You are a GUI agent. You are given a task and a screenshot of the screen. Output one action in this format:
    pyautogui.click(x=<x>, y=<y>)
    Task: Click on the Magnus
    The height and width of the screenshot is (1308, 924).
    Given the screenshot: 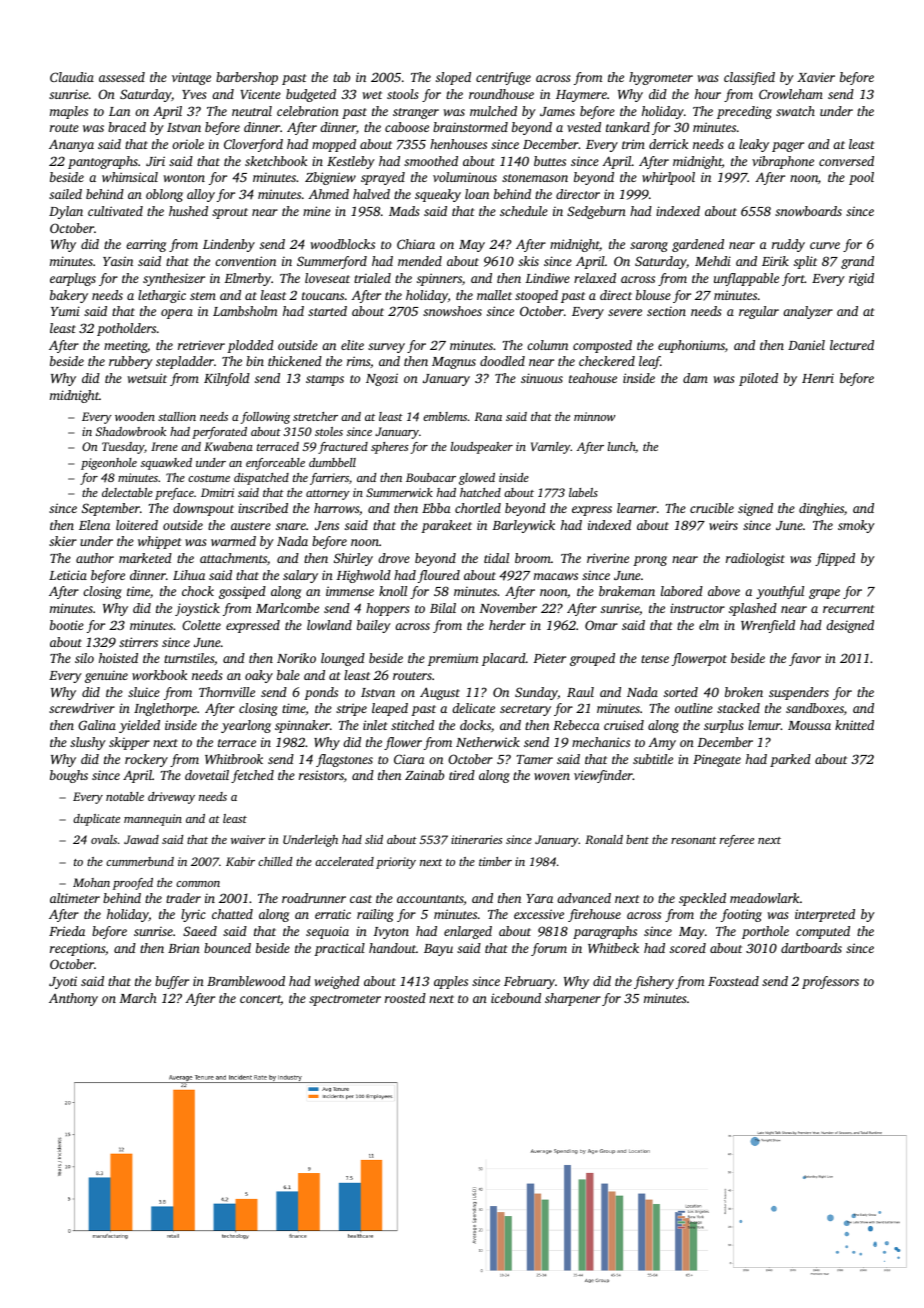 What is the action you would take?
    pyautogui.click(x=454, y=363)
